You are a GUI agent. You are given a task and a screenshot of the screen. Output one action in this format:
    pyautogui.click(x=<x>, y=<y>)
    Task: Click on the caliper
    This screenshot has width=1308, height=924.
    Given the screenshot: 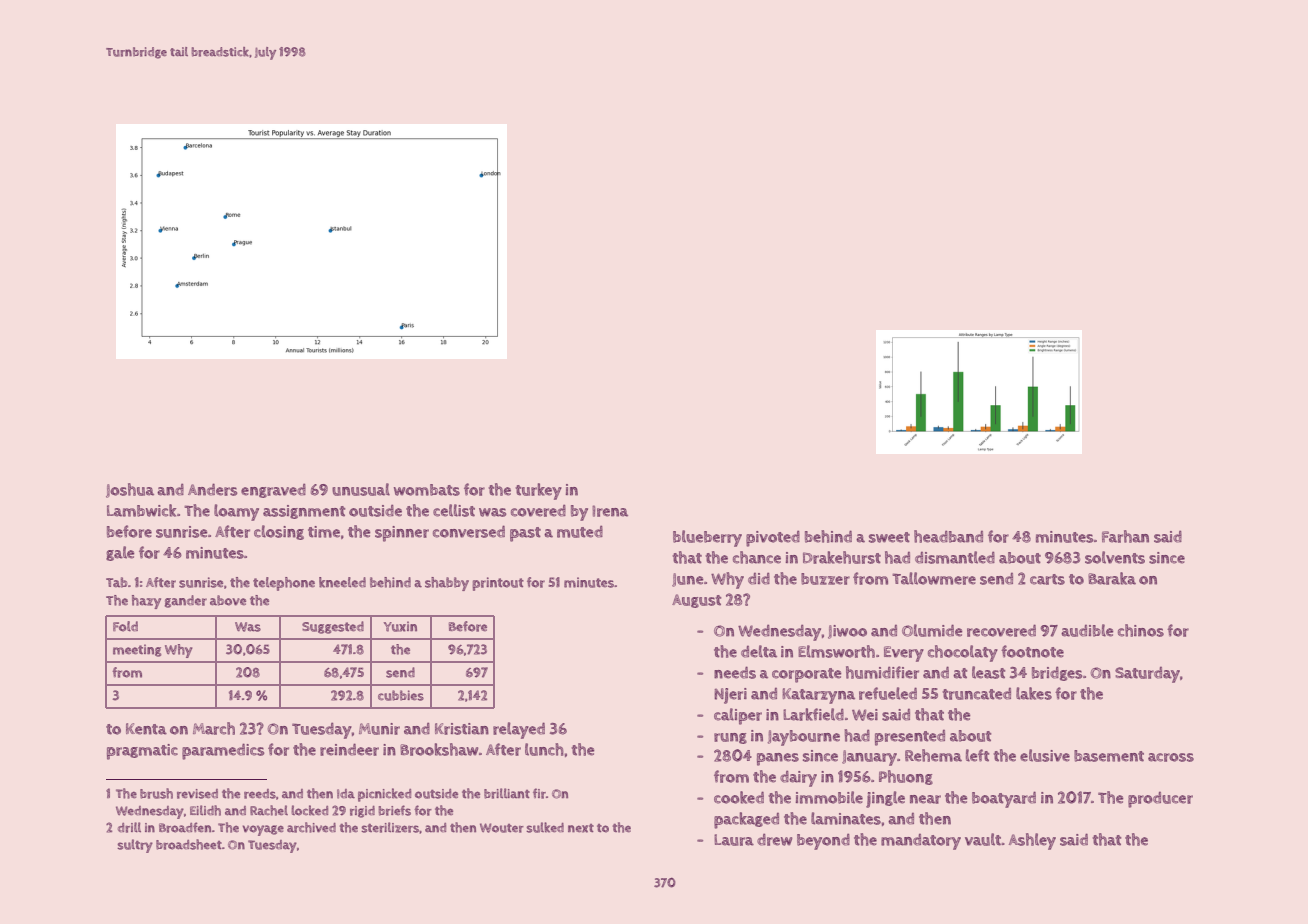 What is the action you would take?
    pyautogui.click(x=738, y=716)
